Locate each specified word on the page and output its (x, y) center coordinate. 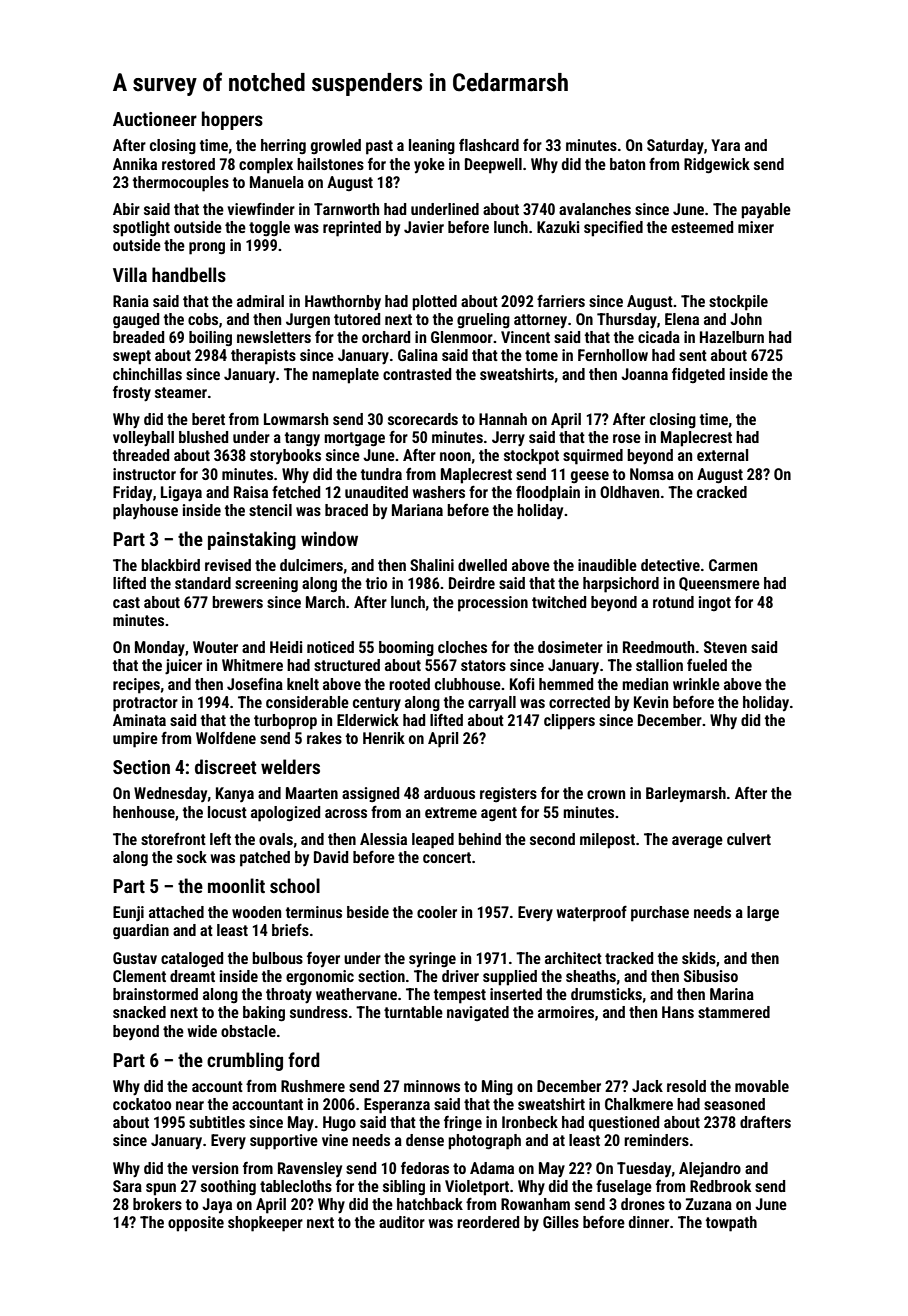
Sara (127, 1186)
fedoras (425, 1168)
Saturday (675, 147)
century (377, 704)
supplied (510, 978)
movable (762, 1086)
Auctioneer (155, 119)
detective (670, 565)
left (220, 839)
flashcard (489, 145)
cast (126, 602)
